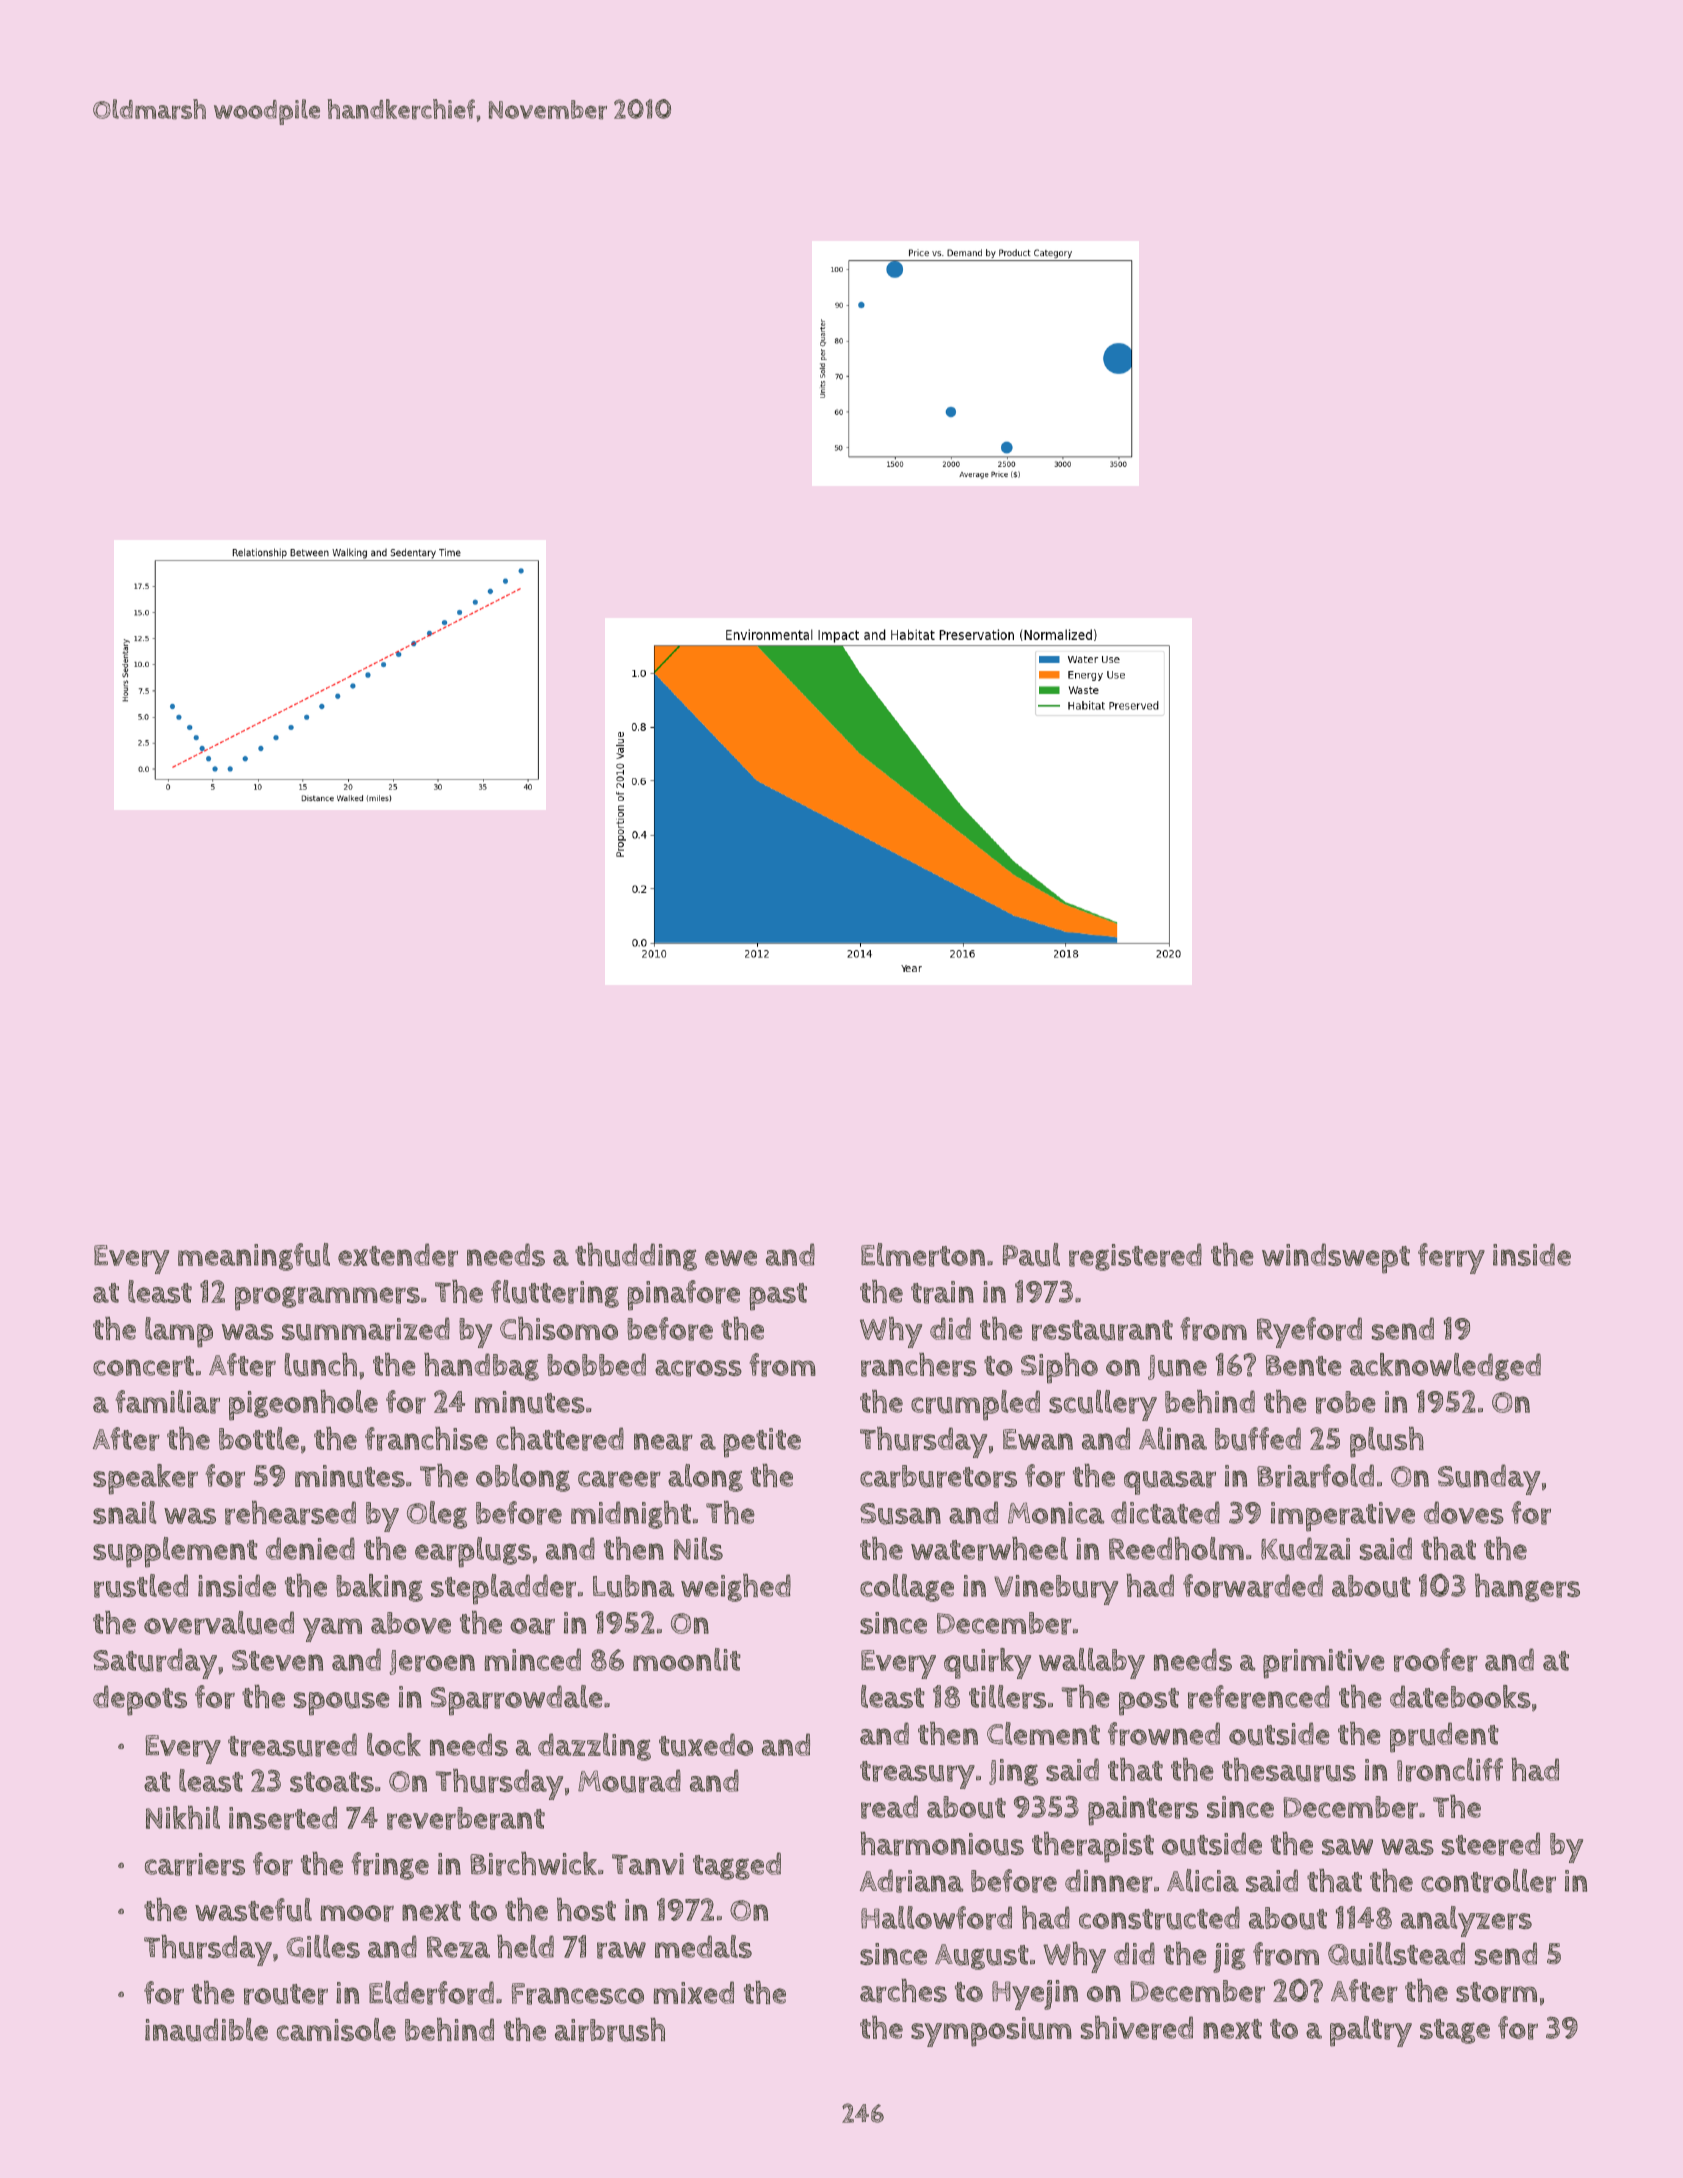  I want to click on ferry, so click(1451, 1258).
